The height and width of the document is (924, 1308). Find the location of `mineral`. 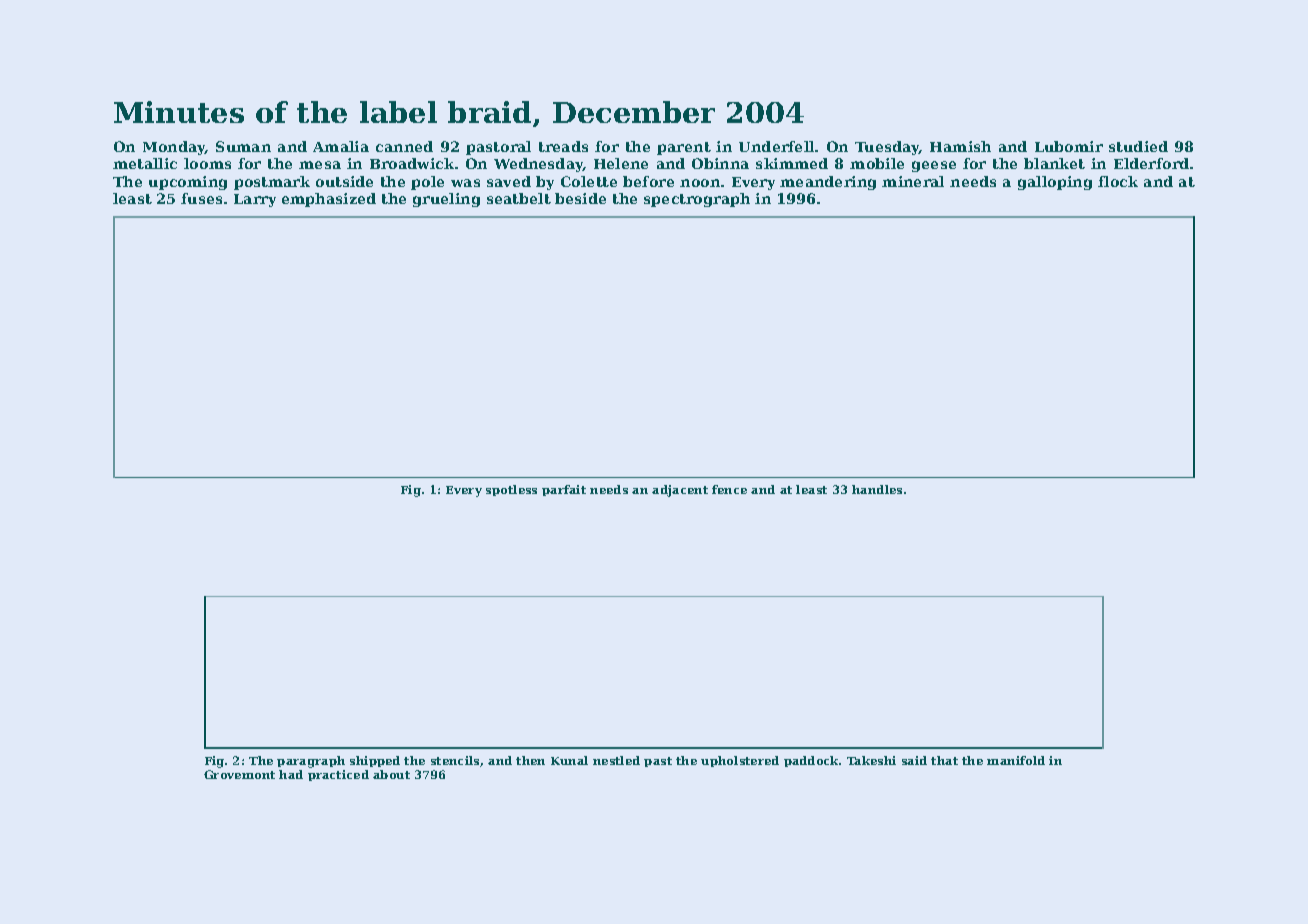

mineral is located at coordinates (913, 181).
